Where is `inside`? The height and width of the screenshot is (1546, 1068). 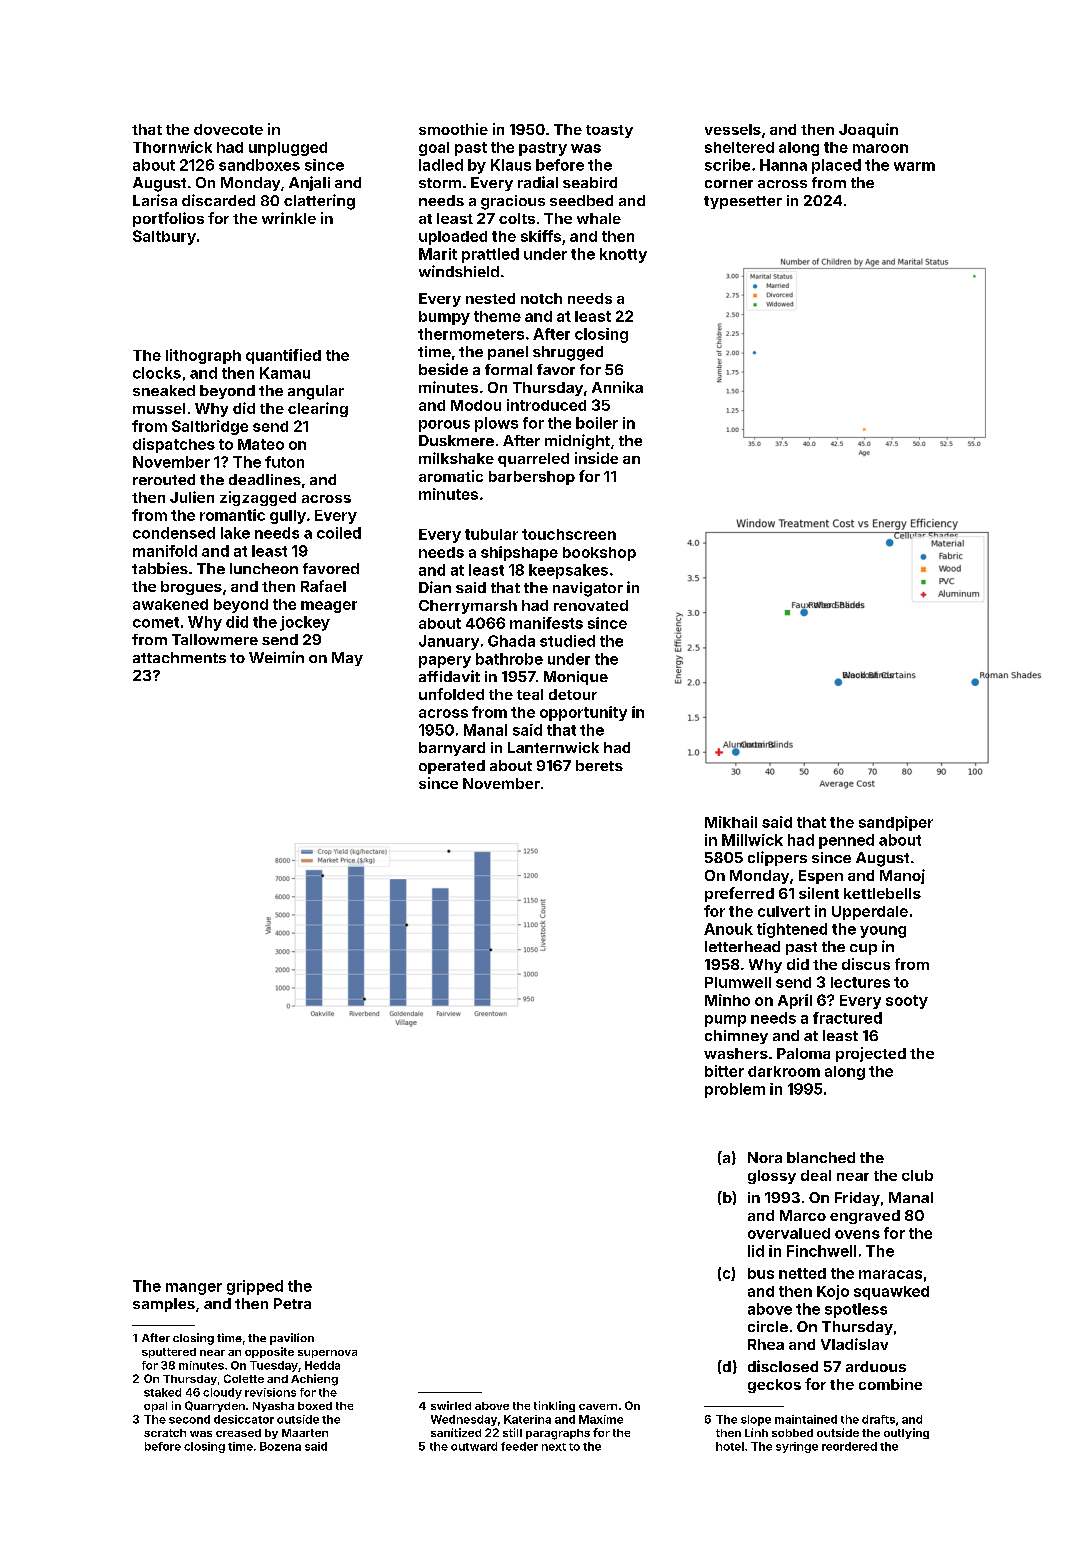
inside is located at coordinates (596, 458).
